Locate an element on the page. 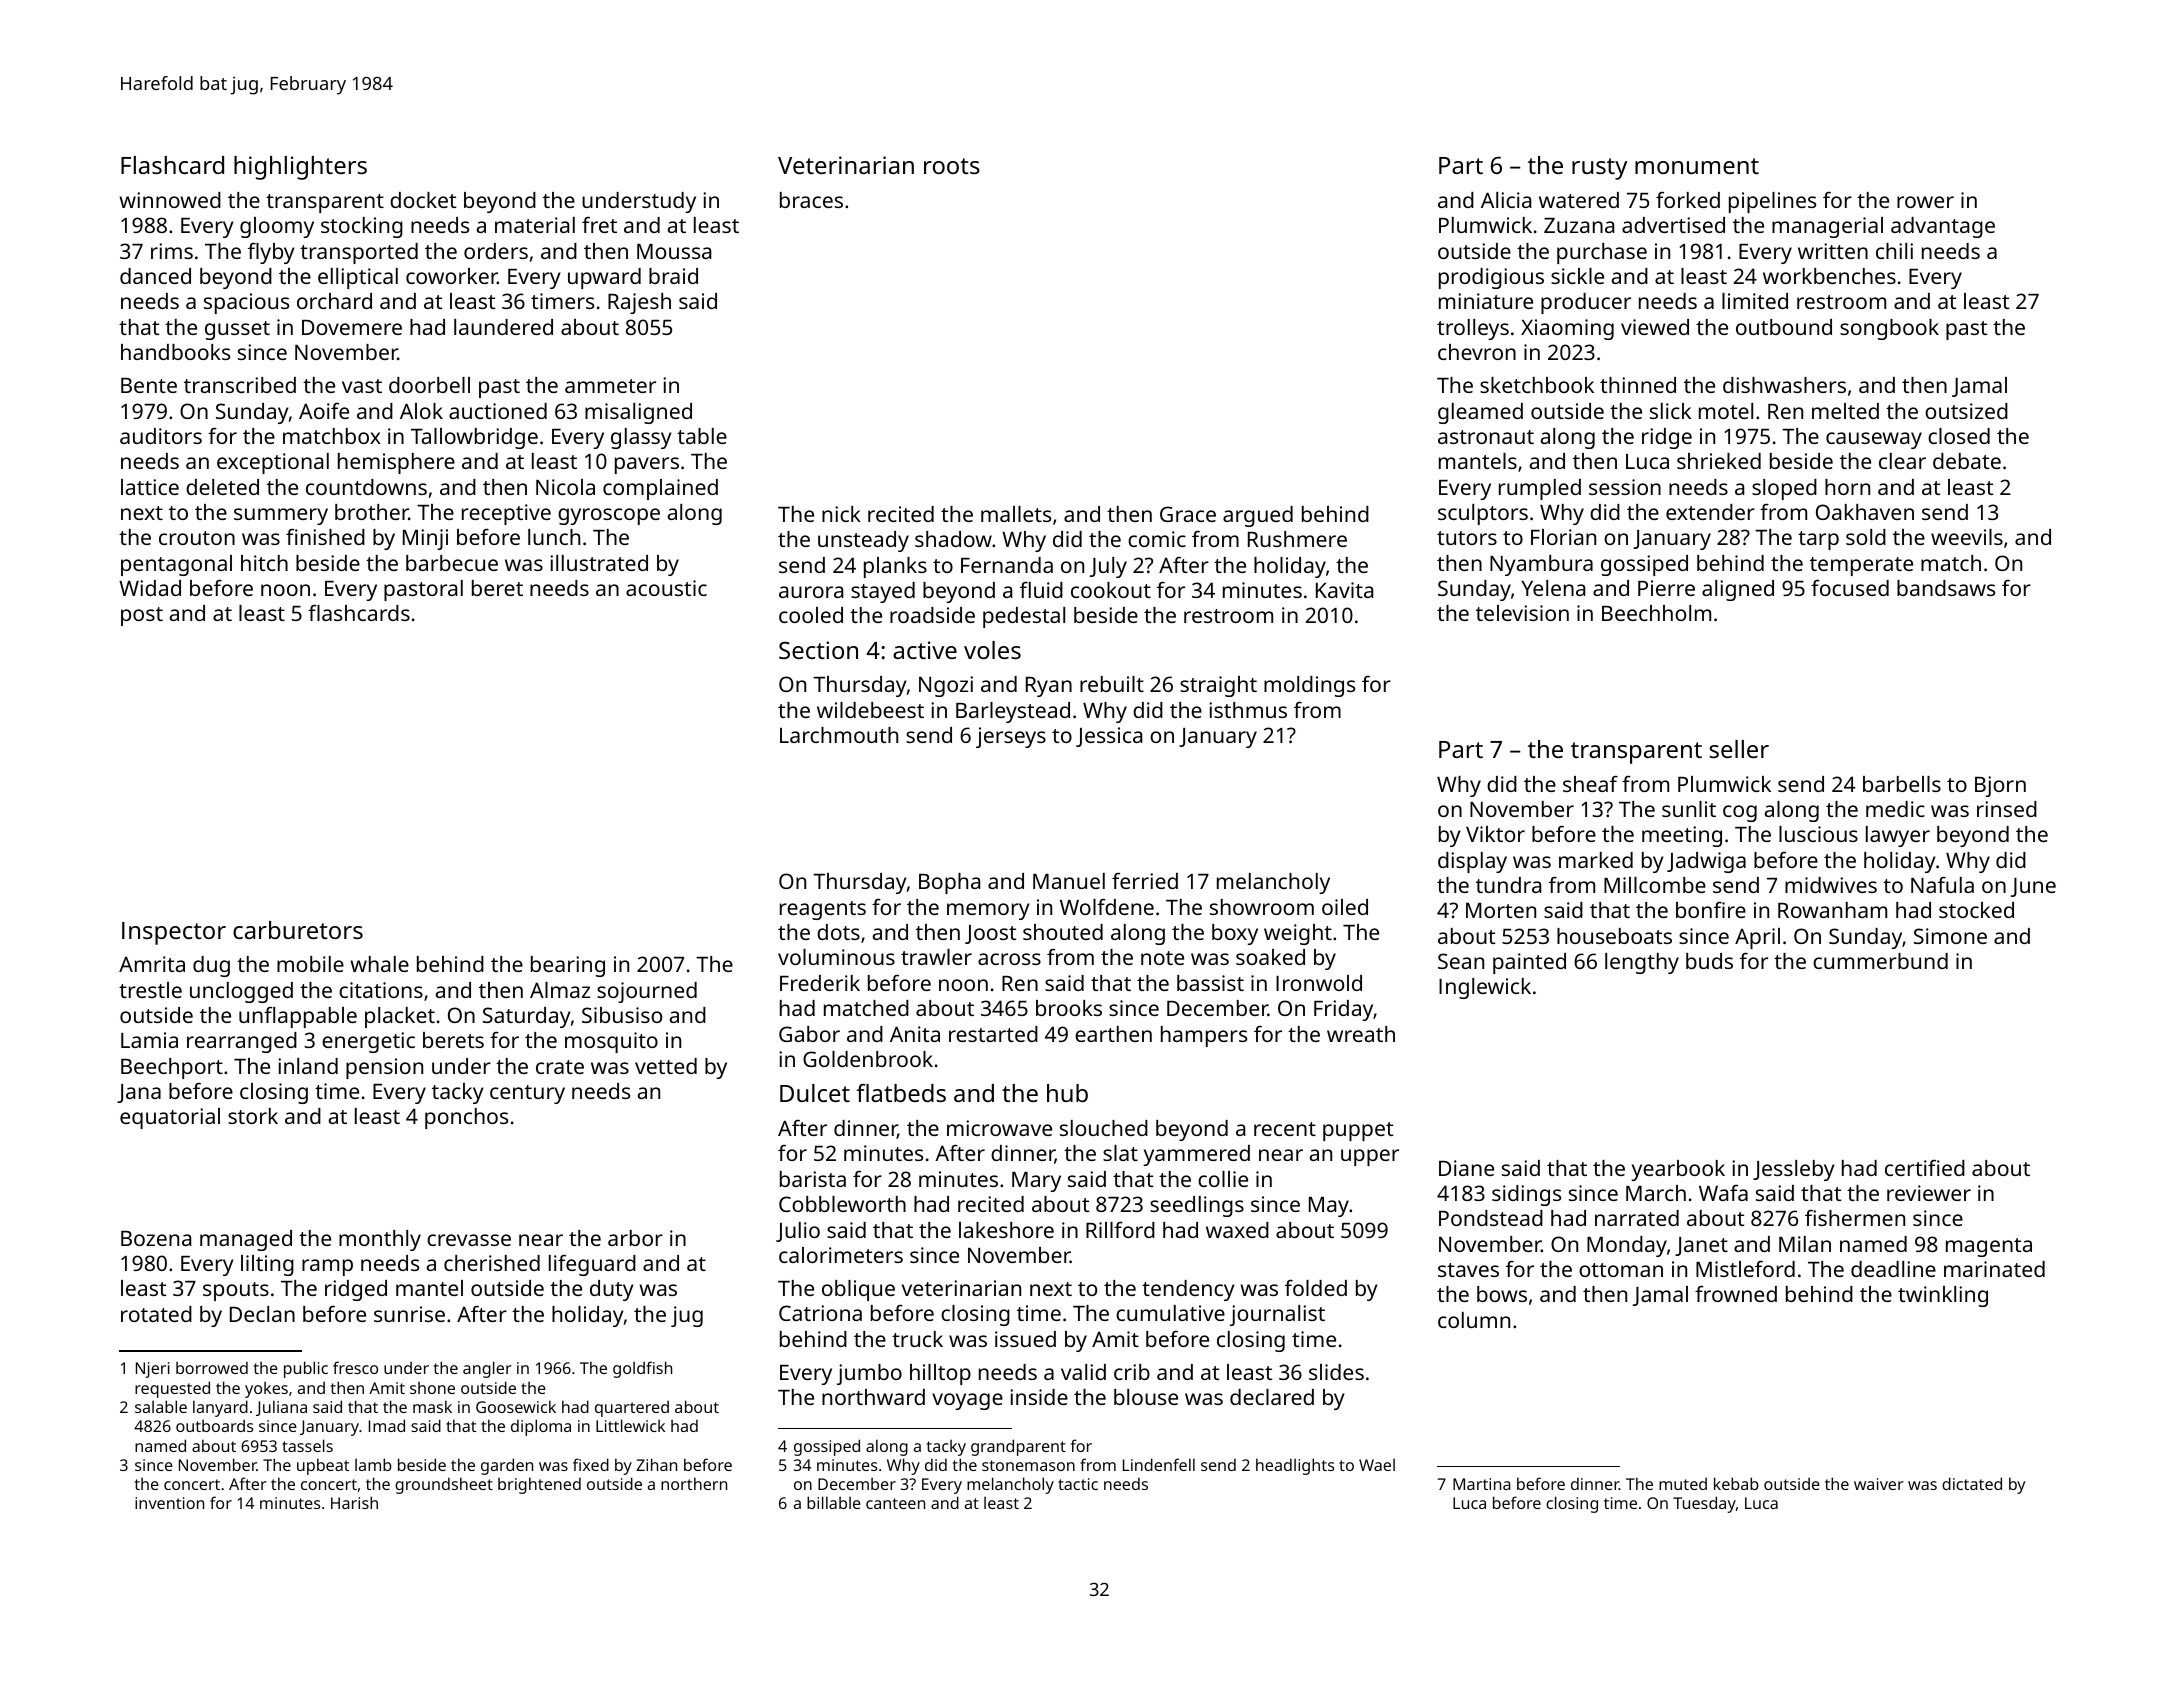  highlighters is located at coordinates (300, 168).
